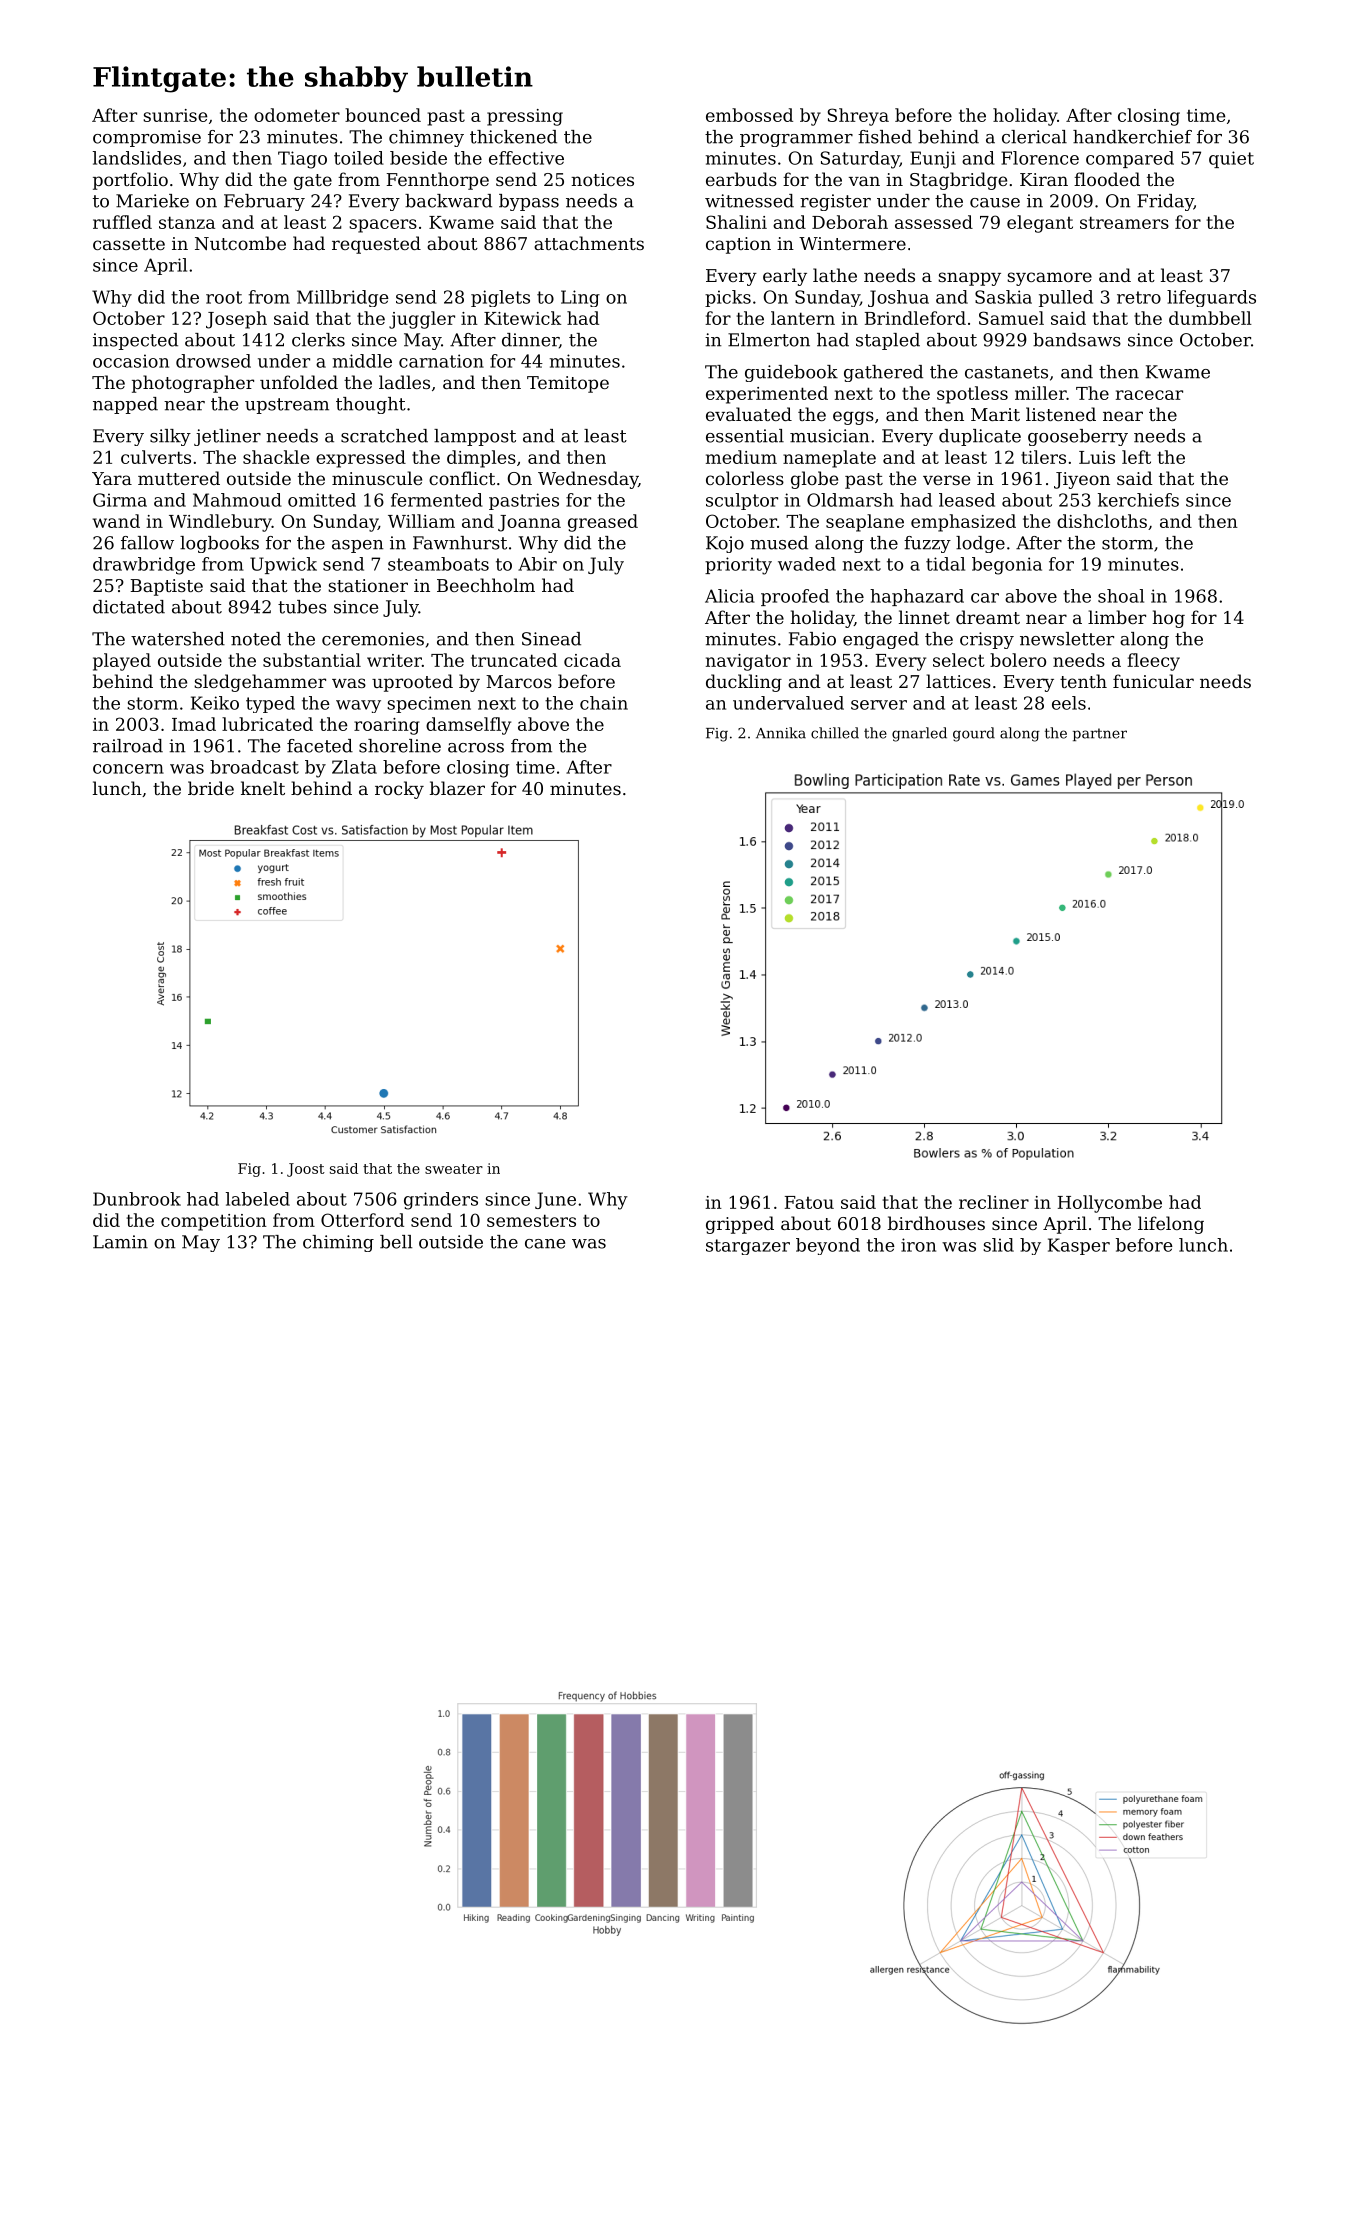  Describe the element at coordinates (1132, 137) in the document. I see `handkerchief` at that location.
